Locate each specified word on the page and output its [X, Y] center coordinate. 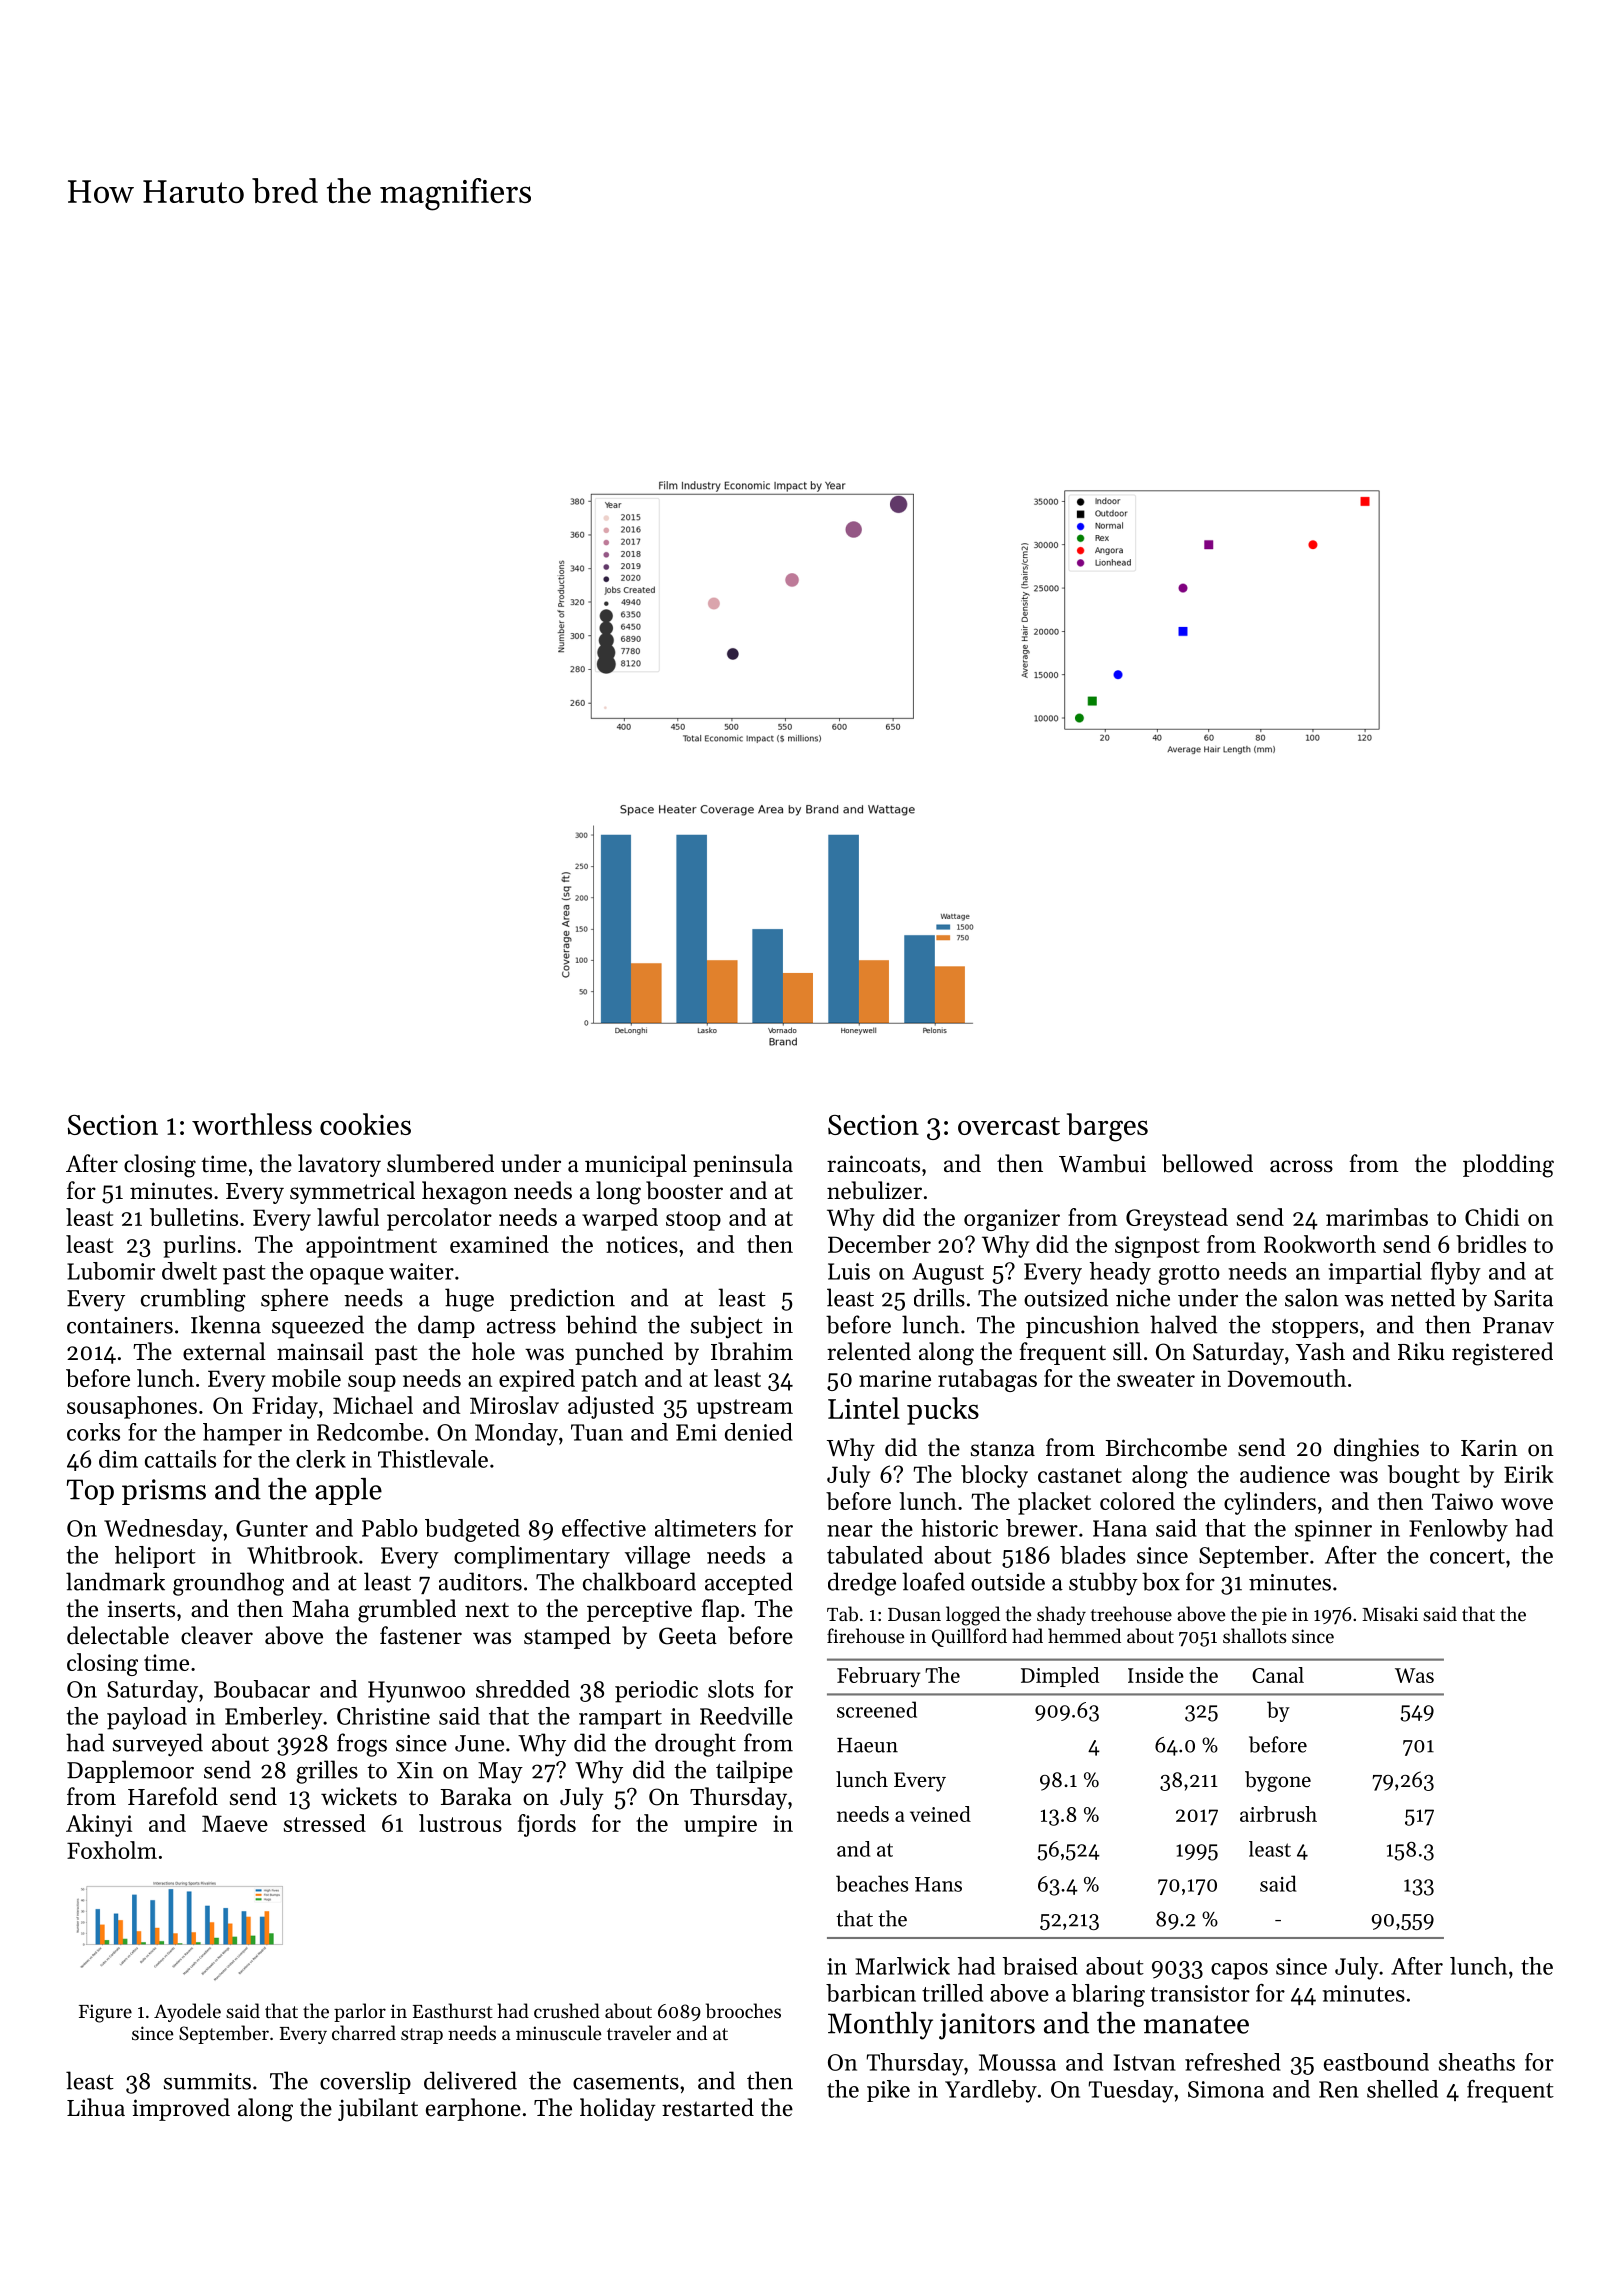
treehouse [1131, 1613]
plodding [1508, 1166]
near [850, 1531]
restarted [708, 2107]
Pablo [390, 1528]
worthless [252, 1124]
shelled [1402, 2089]
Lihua [96, 2107]
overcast [1009, 1126]
